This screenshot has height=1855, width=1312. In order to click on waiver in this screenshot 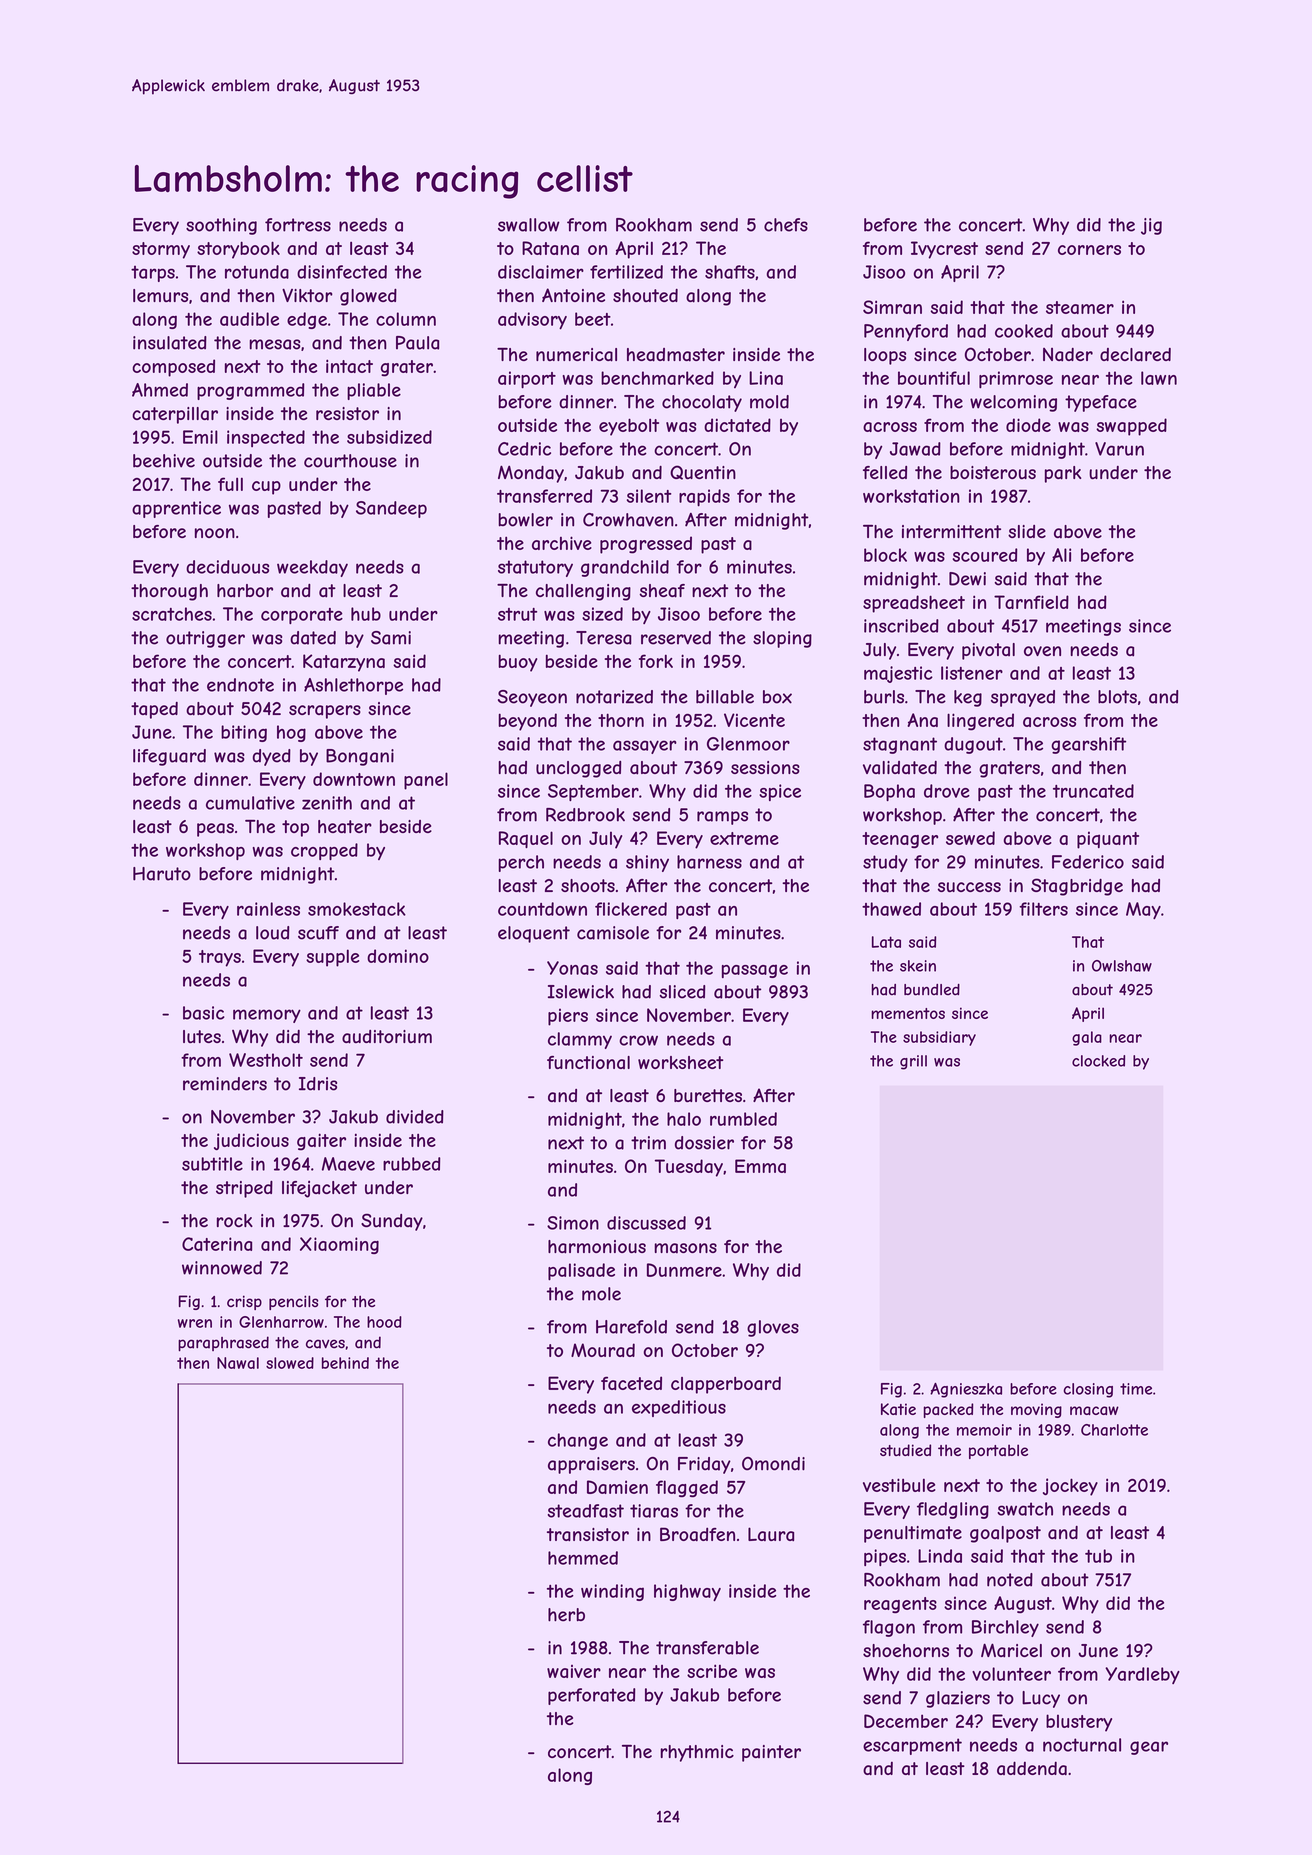, I will do `click(574, 1671)`.
